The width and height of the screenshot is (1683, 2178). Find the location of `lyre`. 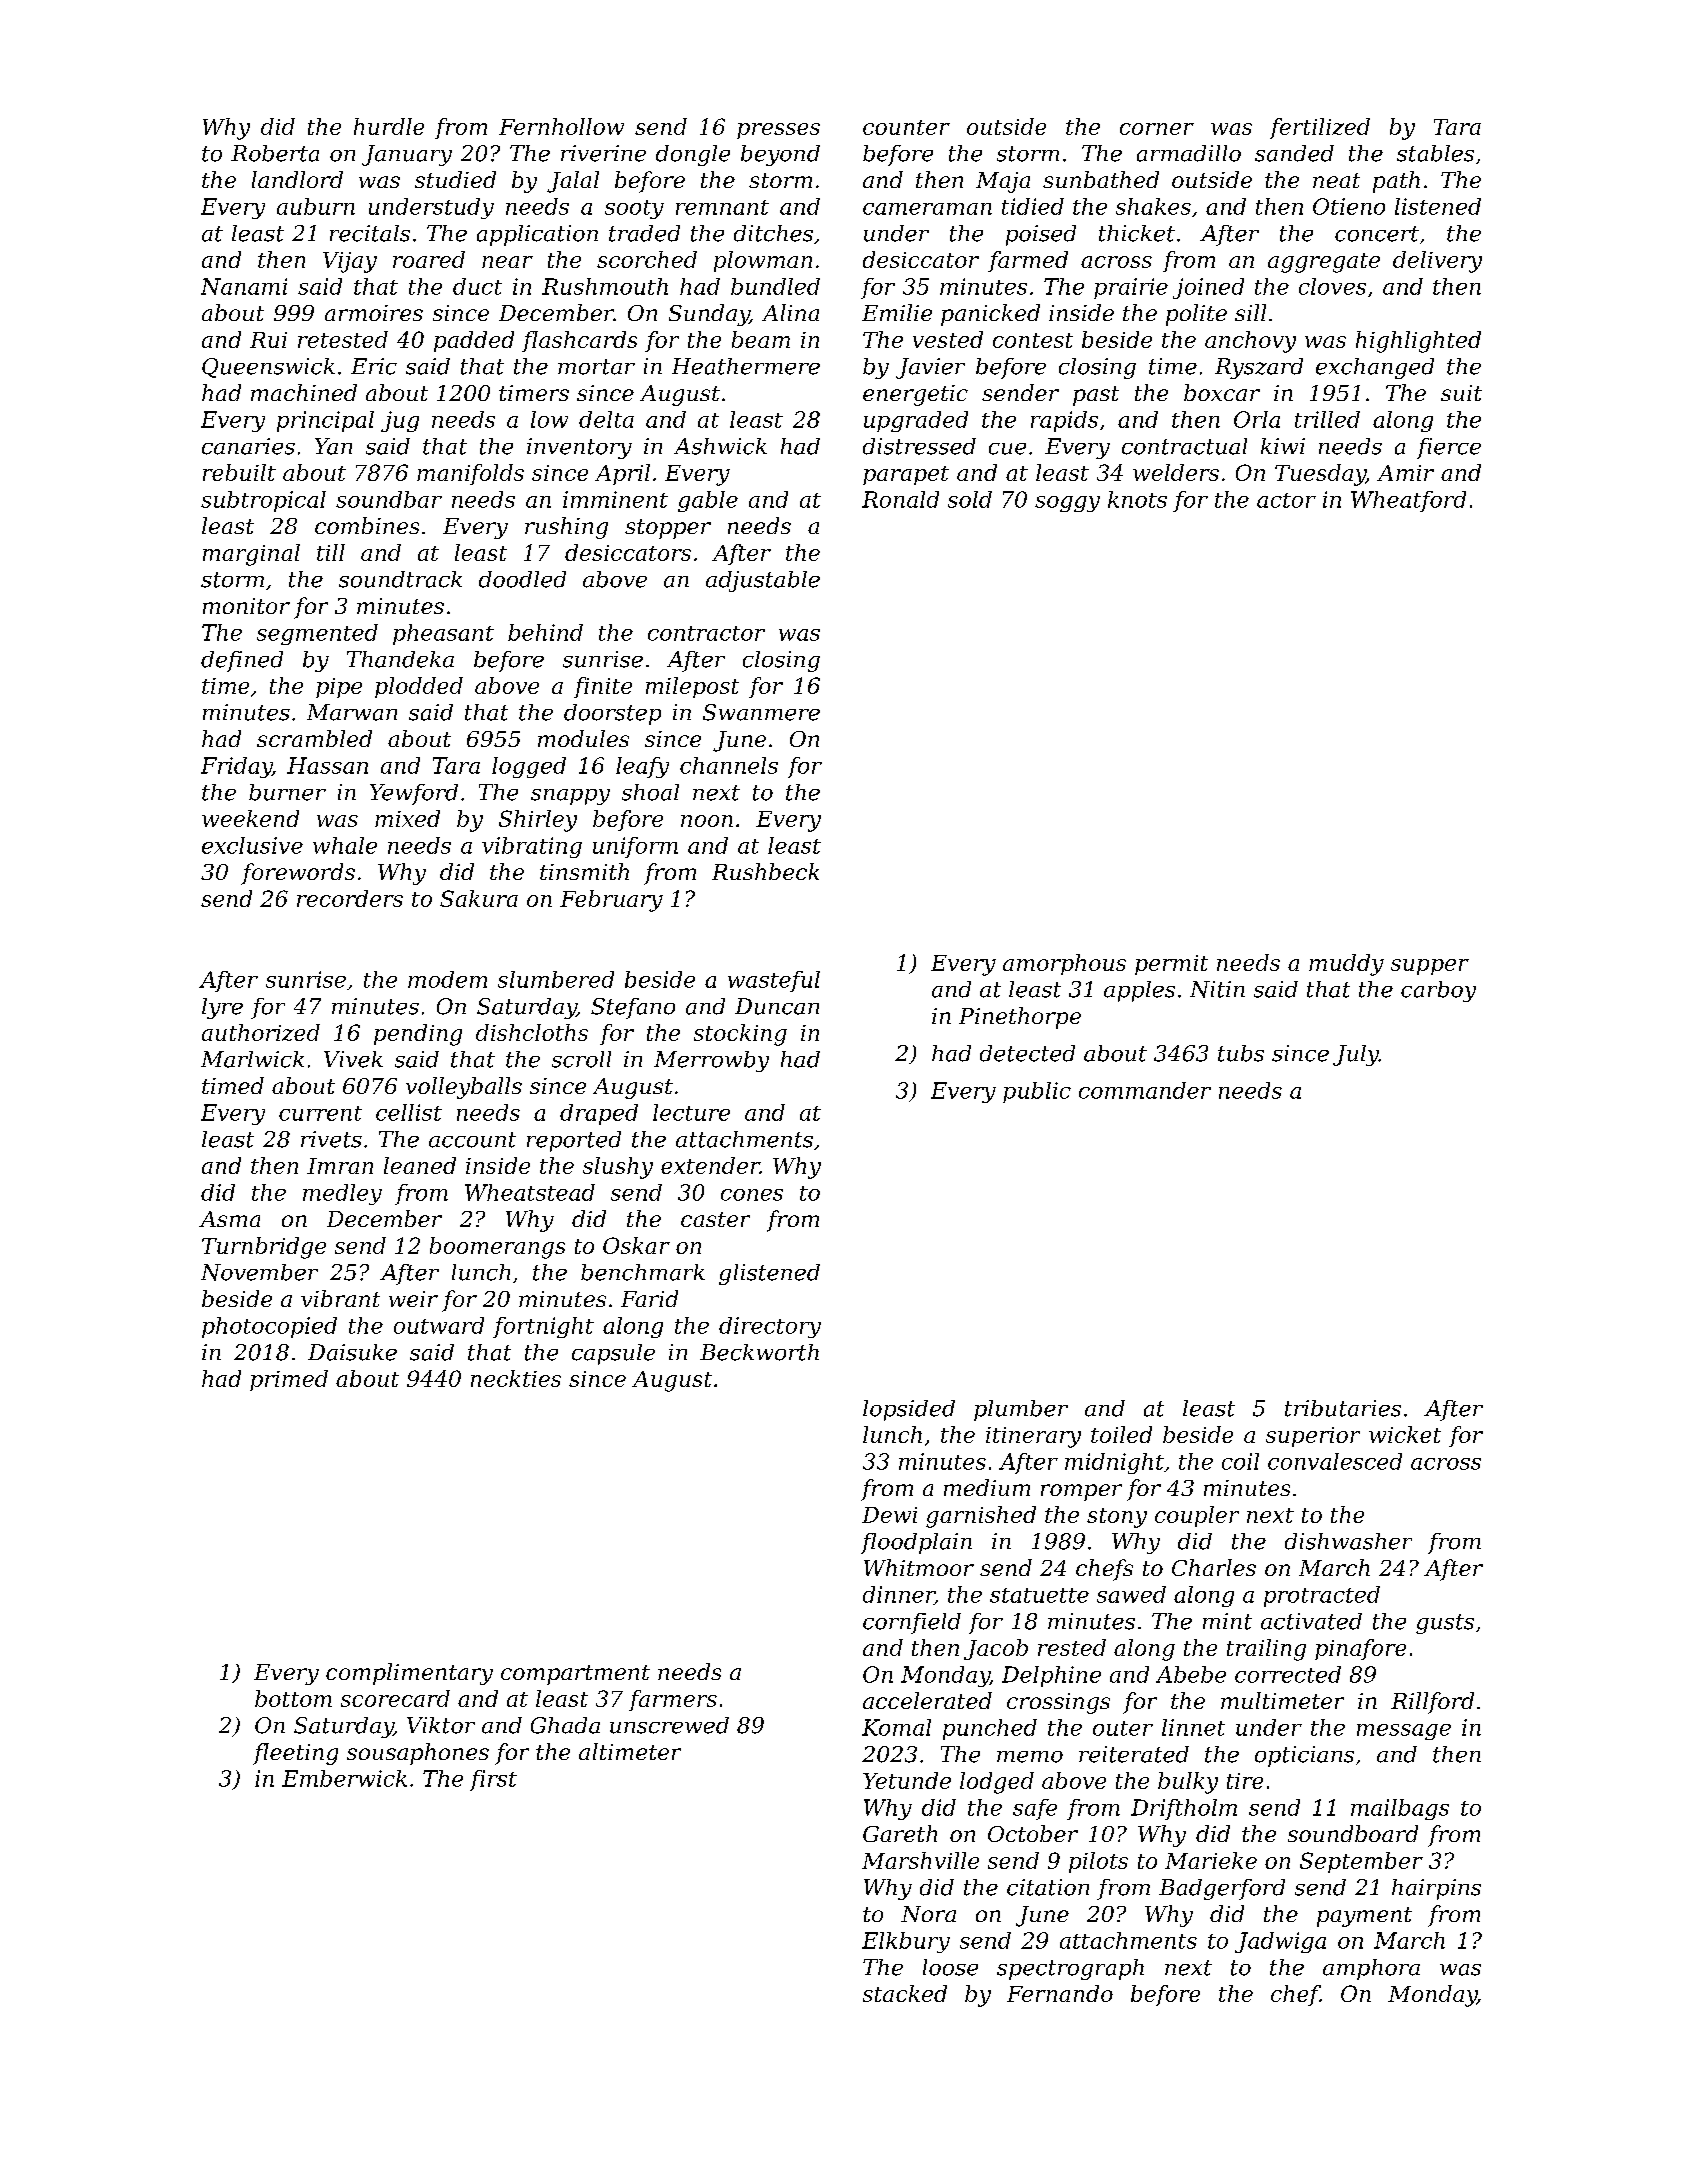

lyre is located at coordinates (222, 1008).
